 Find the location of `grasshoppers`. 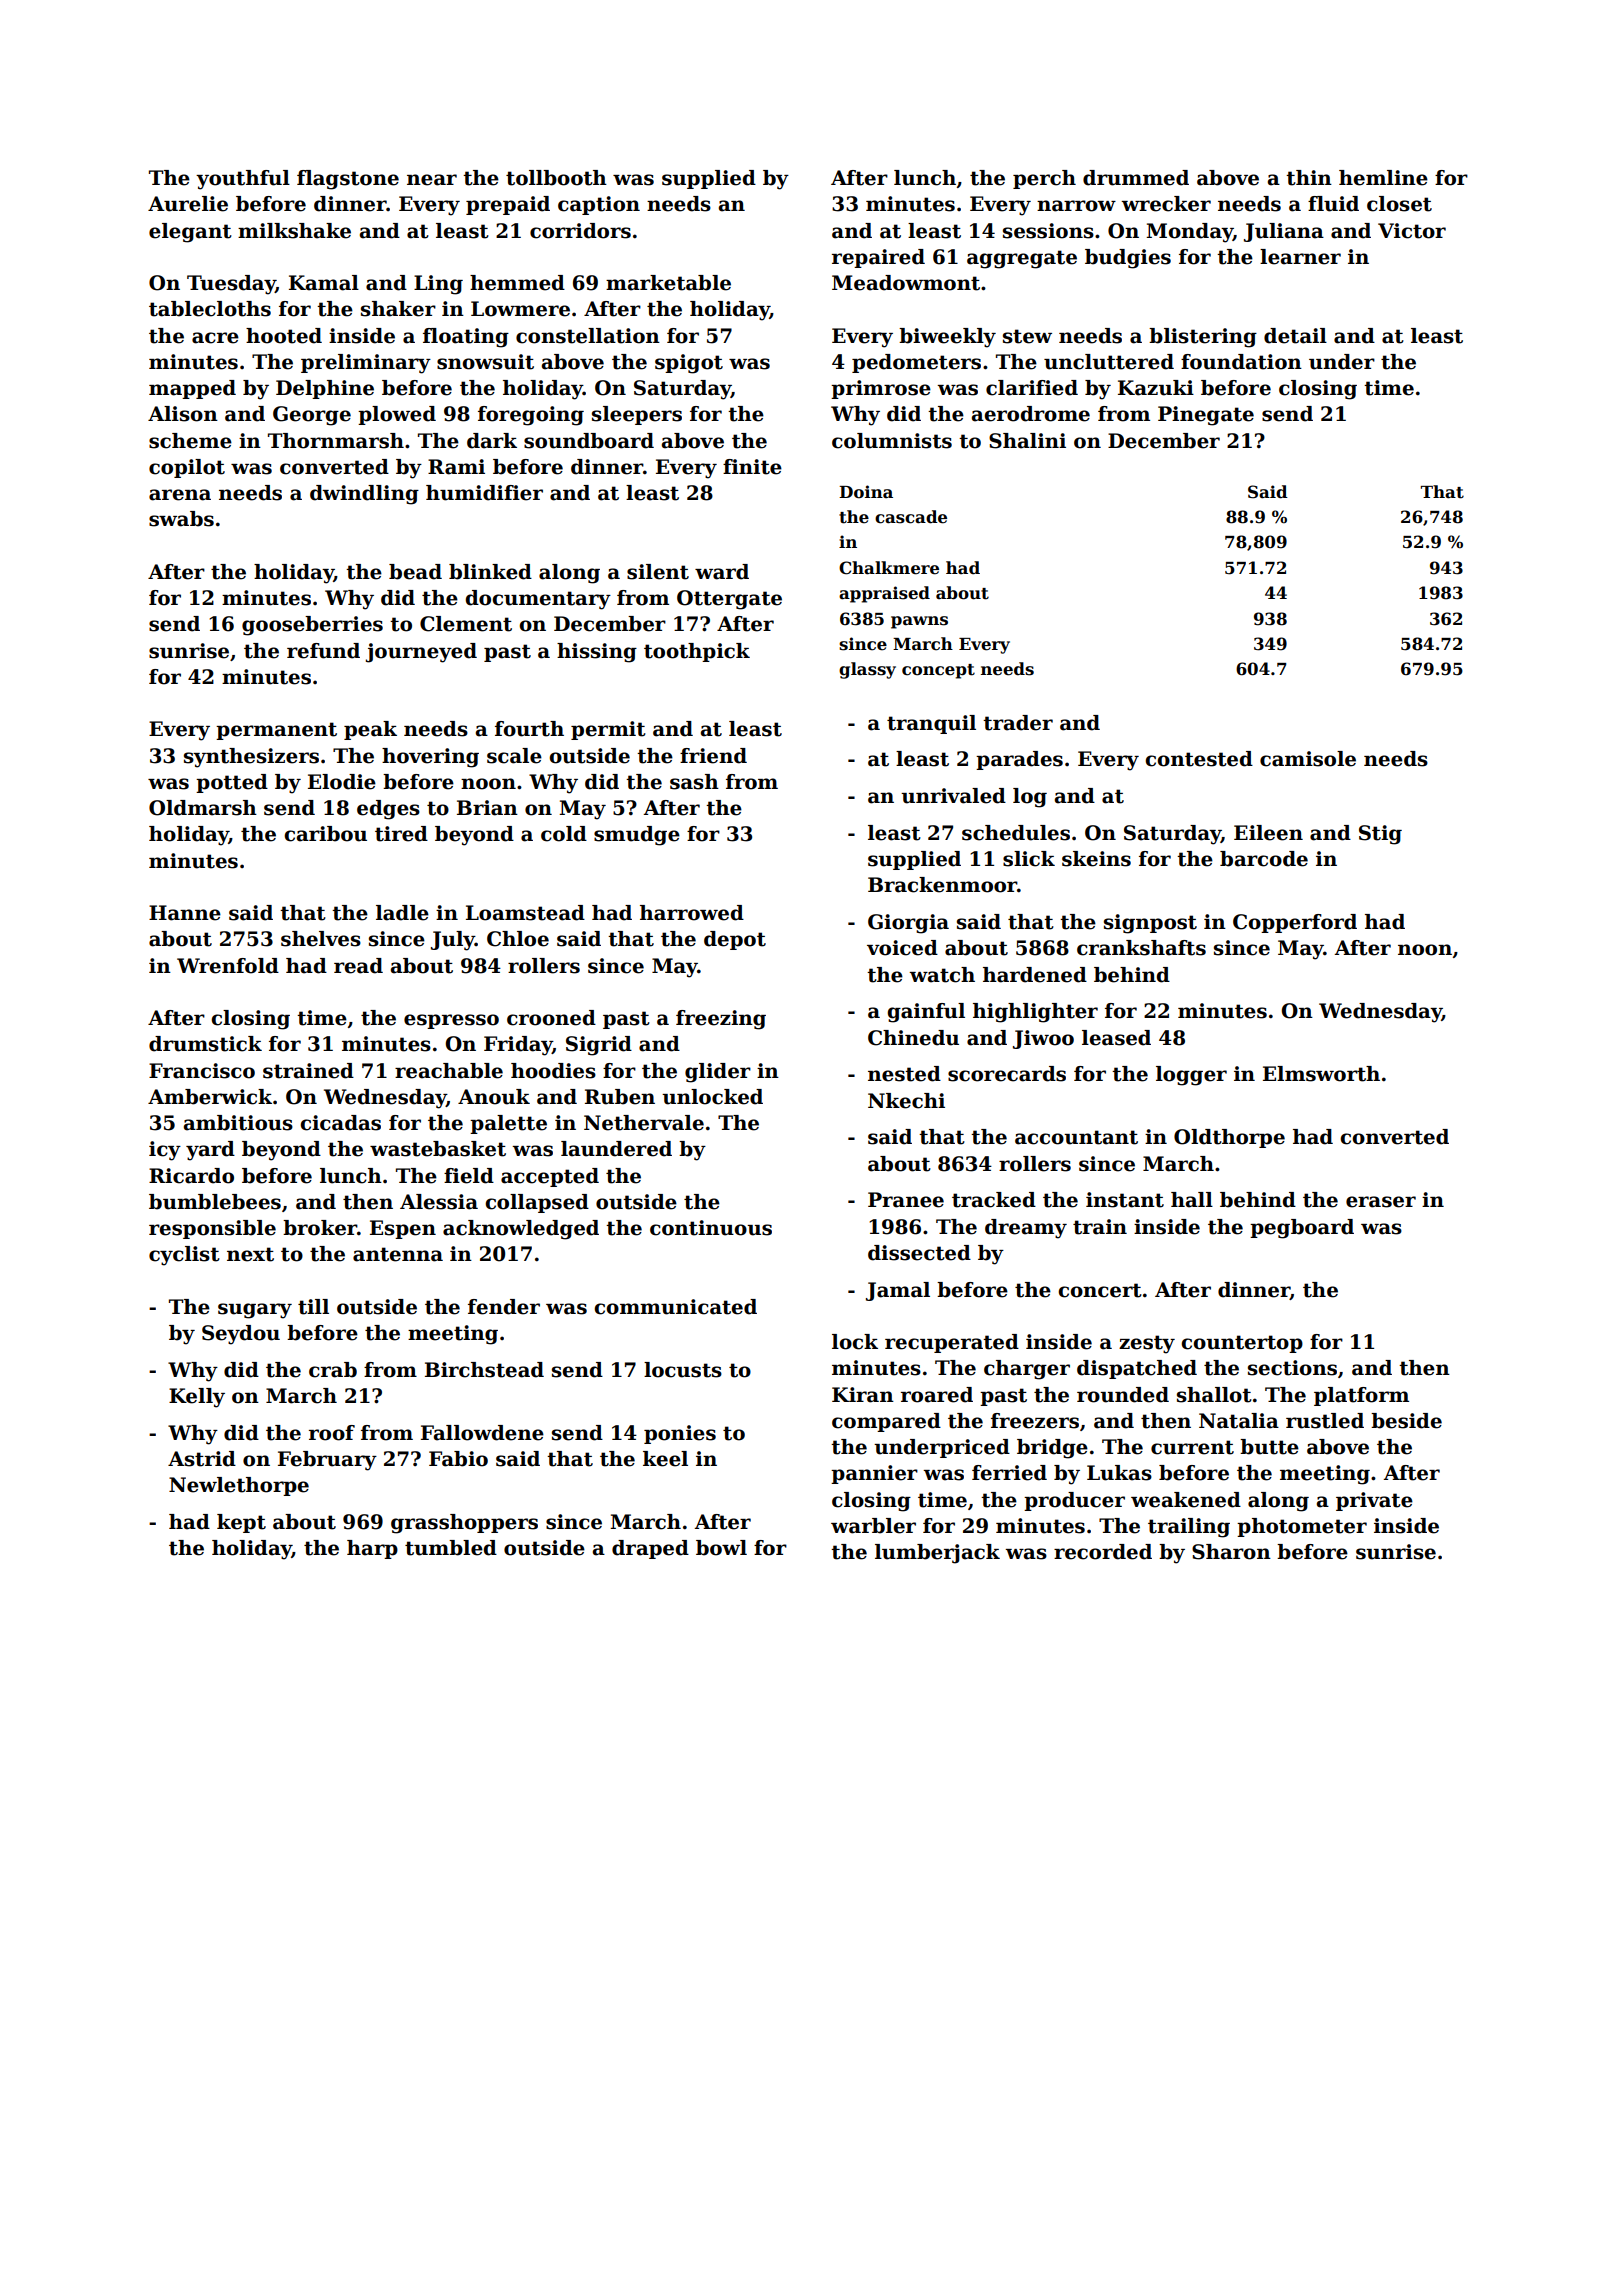

grasshoppers is located at coordinates (464, 1524).
